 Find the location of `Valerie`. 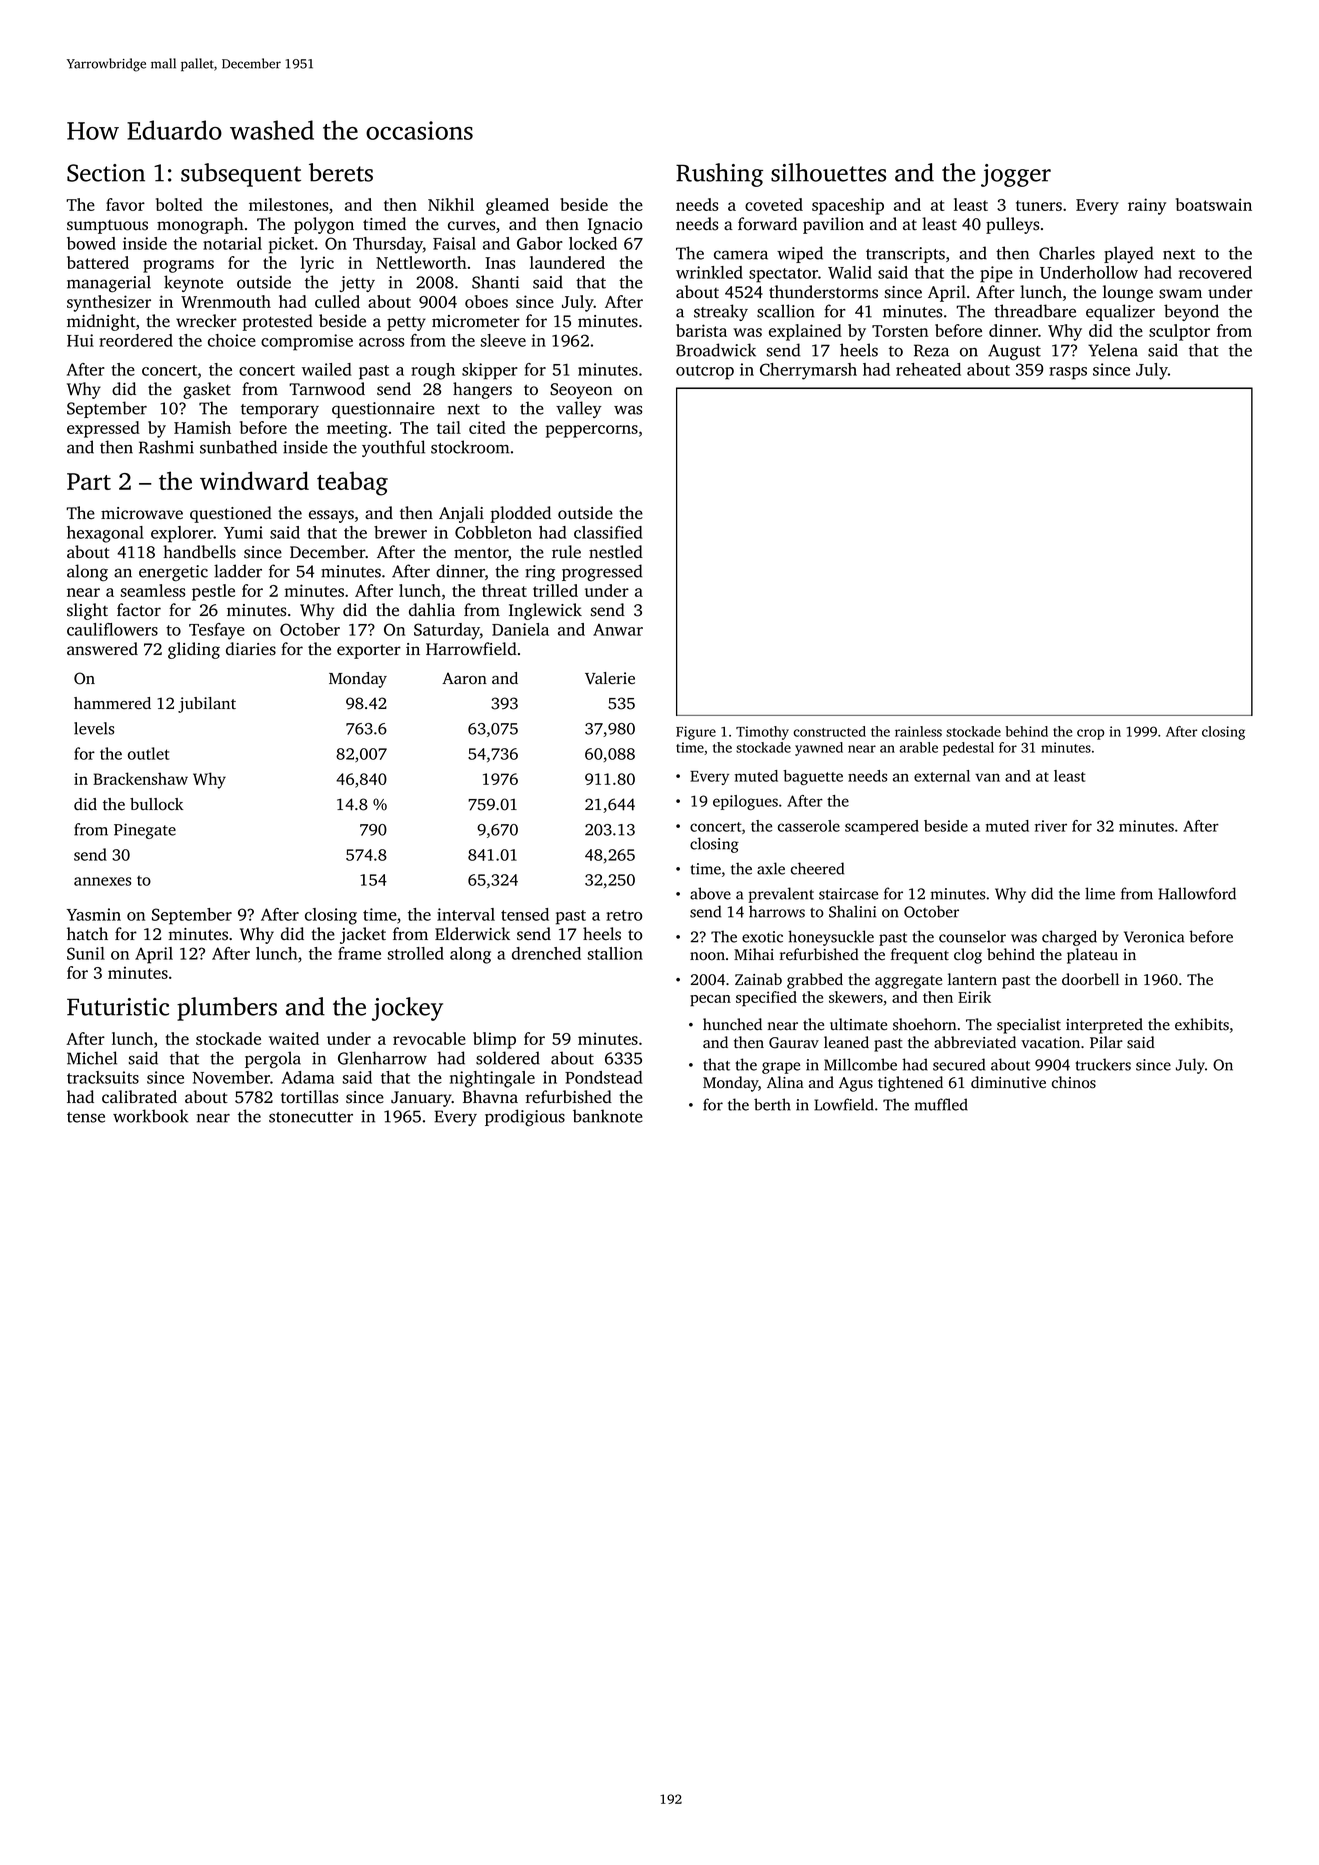

Valerie is located at coordinates (610, 678).
